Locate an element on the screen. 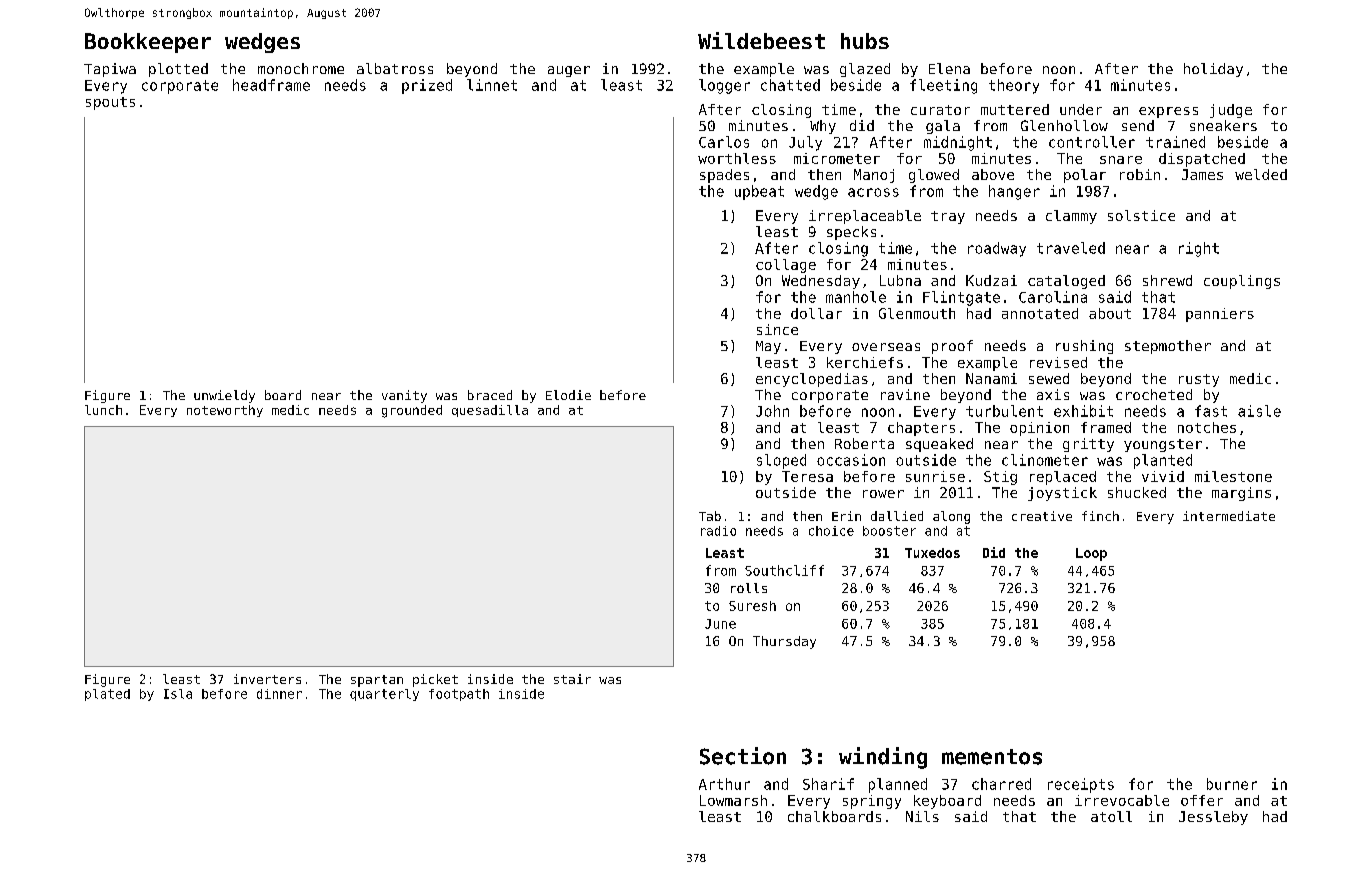 The width and height of the screenshot is (1372, 887). milestone is located at coordinates (1233, 476).
